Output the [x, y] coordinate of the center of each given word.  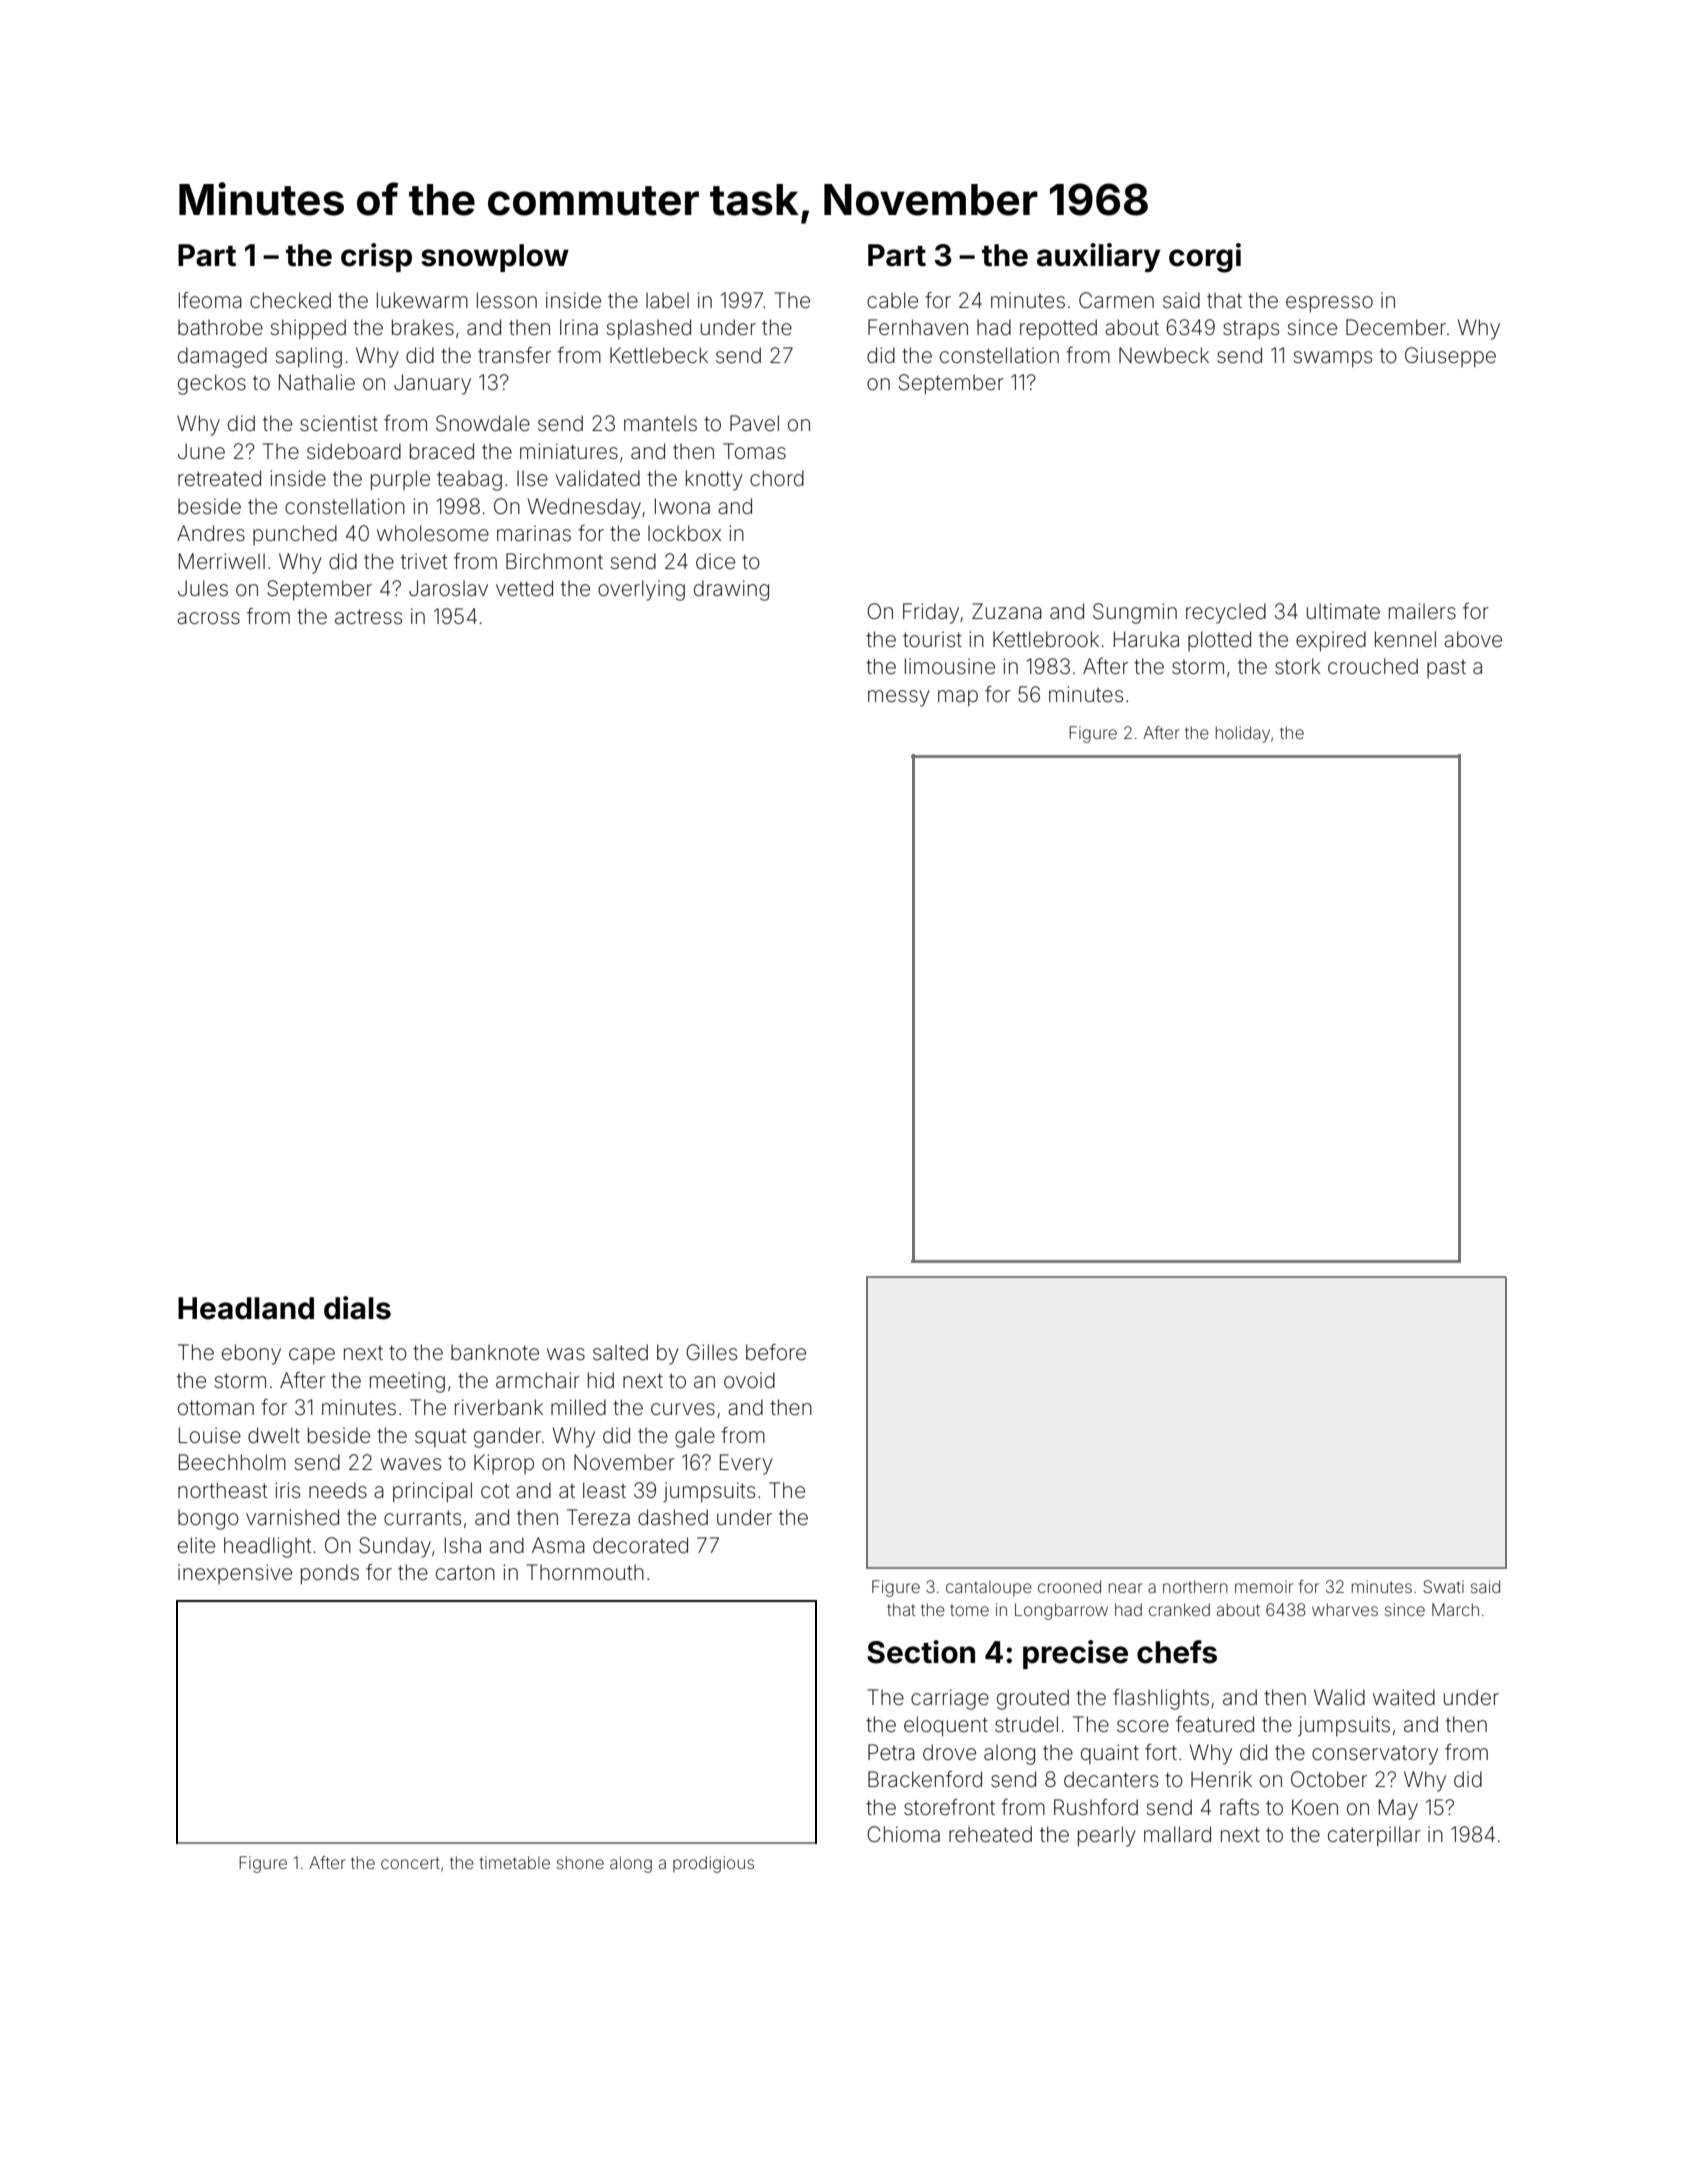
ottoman [216, 1408]
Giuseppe [1450, 357]
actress [368, 617]
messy [899, 698]
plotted [1219, 641]
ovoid [749, 1380]
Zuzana [1007, 611]
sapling [309, 357]
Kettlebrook [1046, 639]
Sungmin [1135, 613]
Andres [211, 533]
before [776, 1352]
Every [746, 1464]
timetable [514, 1862]
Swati [1443, 1586]
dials [357, 1308]
